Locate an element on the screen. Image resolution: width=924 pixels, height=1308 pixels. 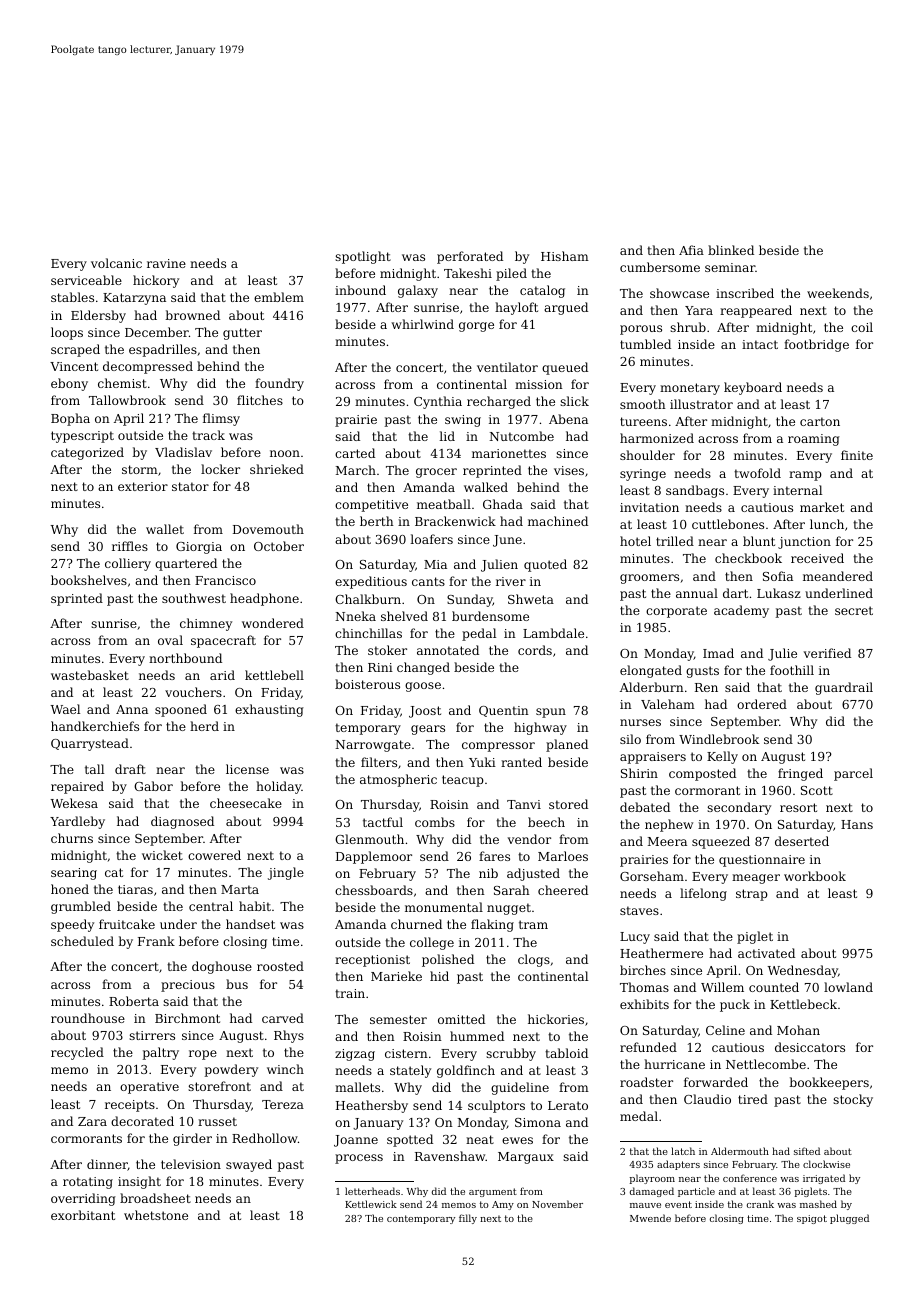
flitches is located at coordinates (260, 400).
